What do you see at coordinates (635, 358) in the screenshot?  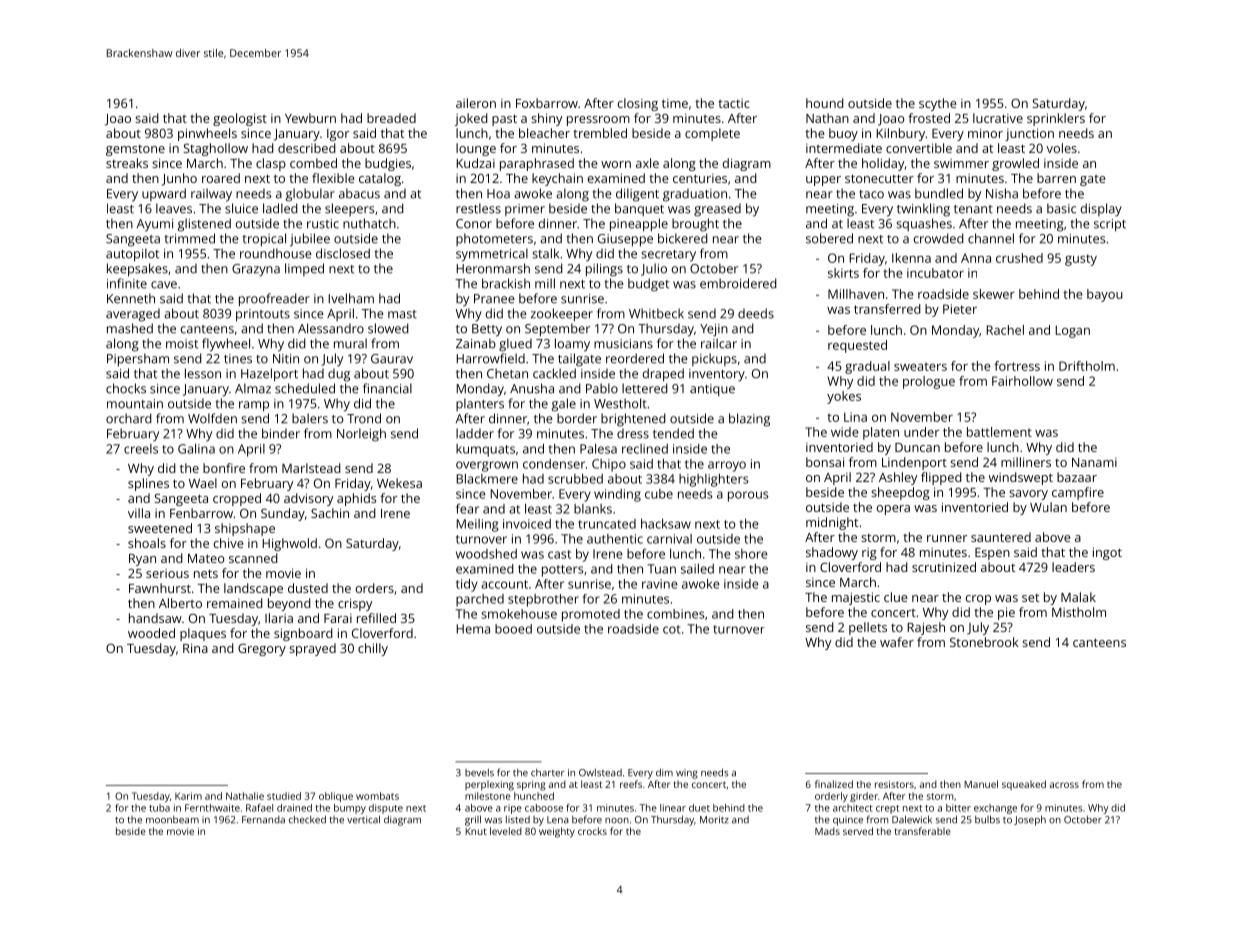 I see `reordered` at bounding box center [635, 358].
